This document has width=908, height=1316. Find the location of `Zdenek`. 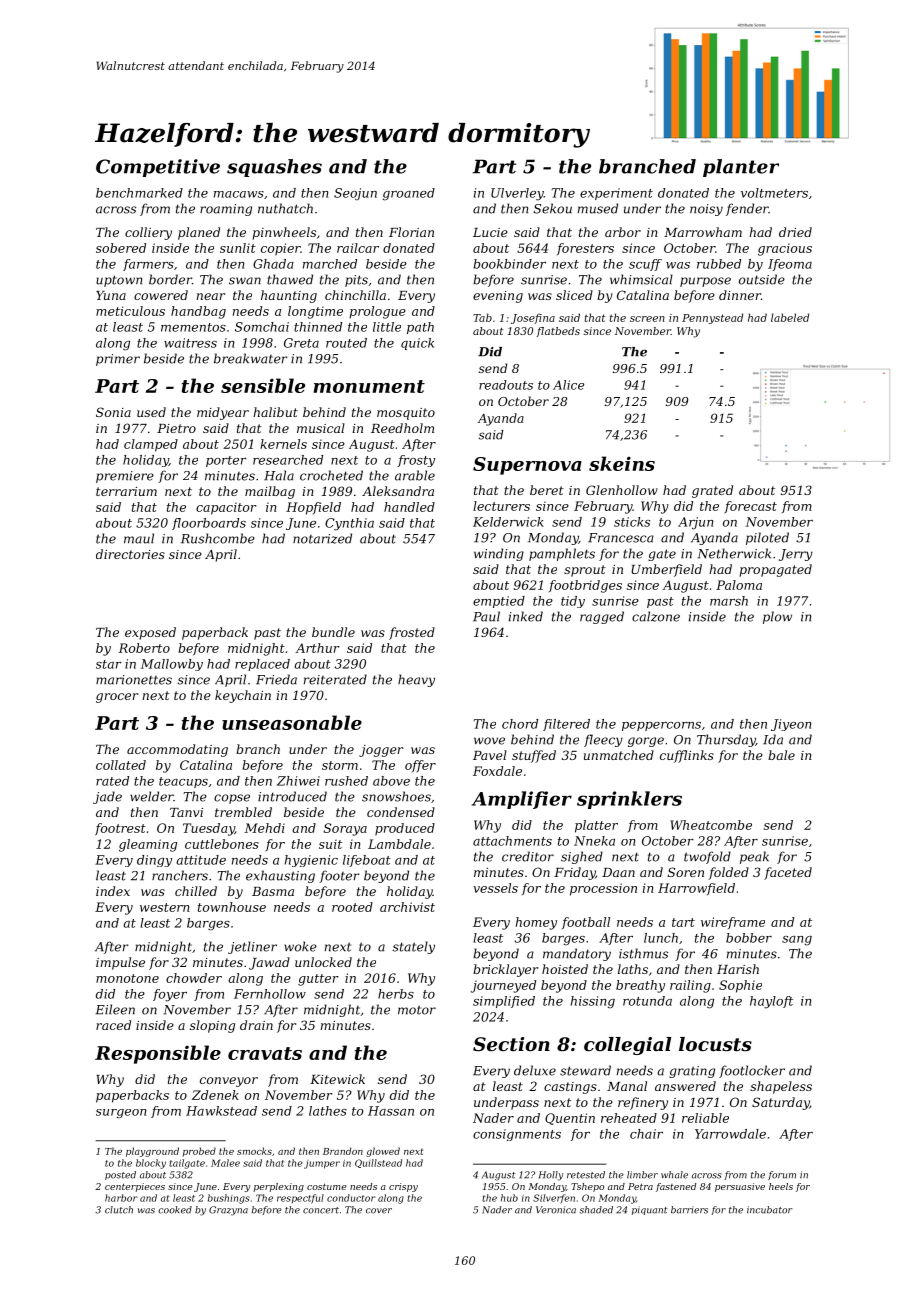

Zdenek is located at coordinates (215, 1095).
